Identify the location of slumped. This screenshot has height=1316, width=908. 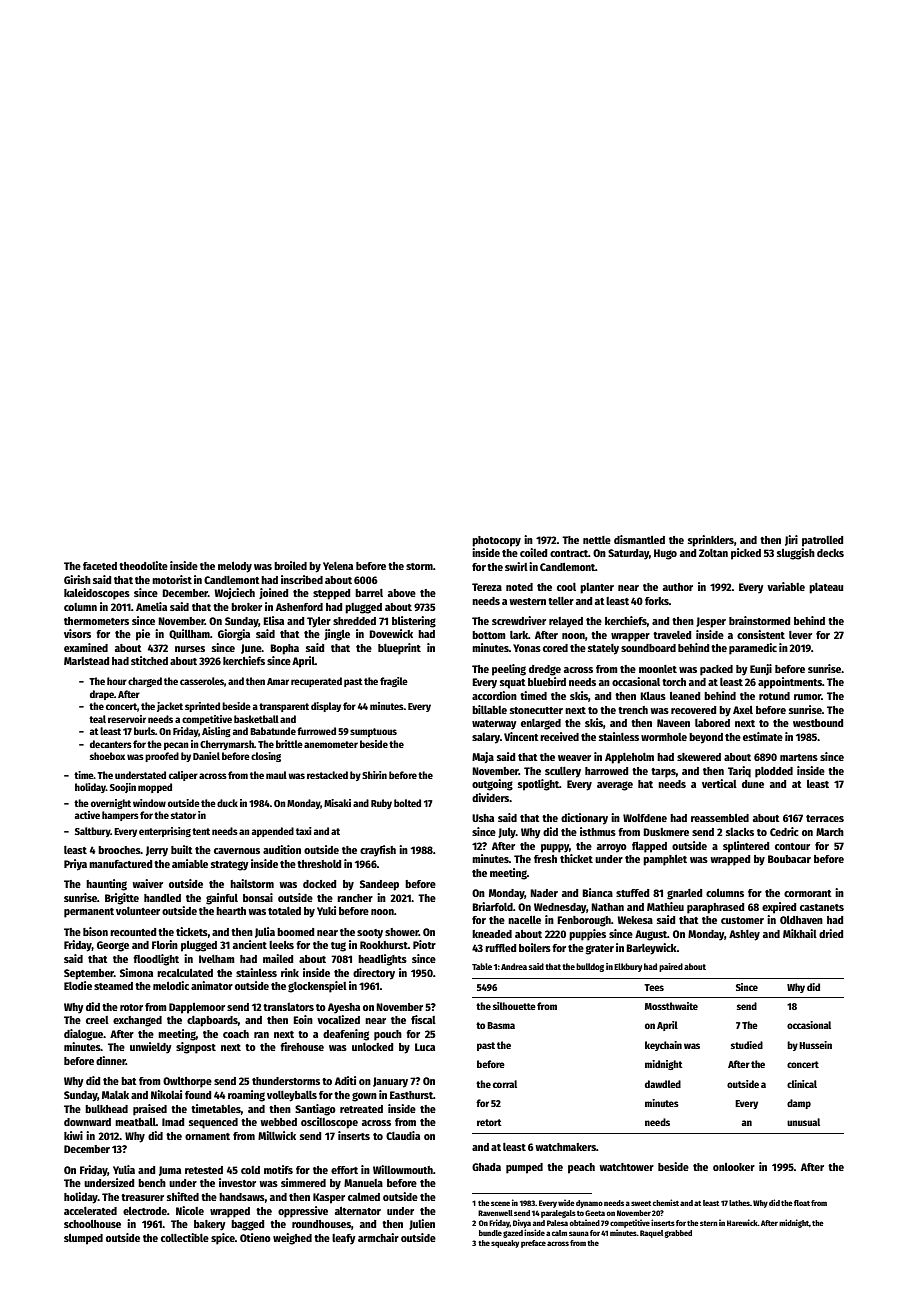
(83, 1239).
